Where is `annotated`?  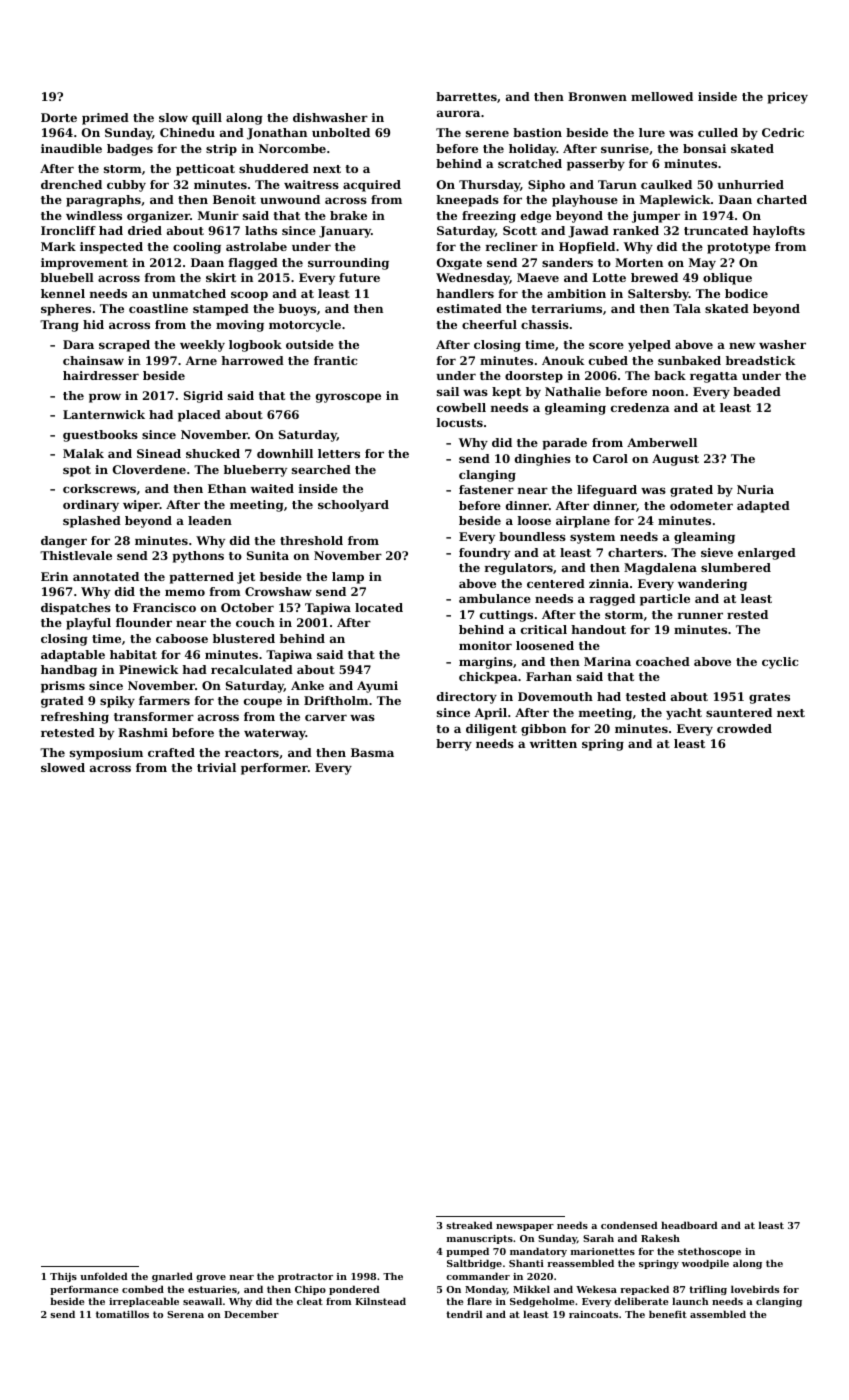 annotated is located at coordinates (106, 576).
